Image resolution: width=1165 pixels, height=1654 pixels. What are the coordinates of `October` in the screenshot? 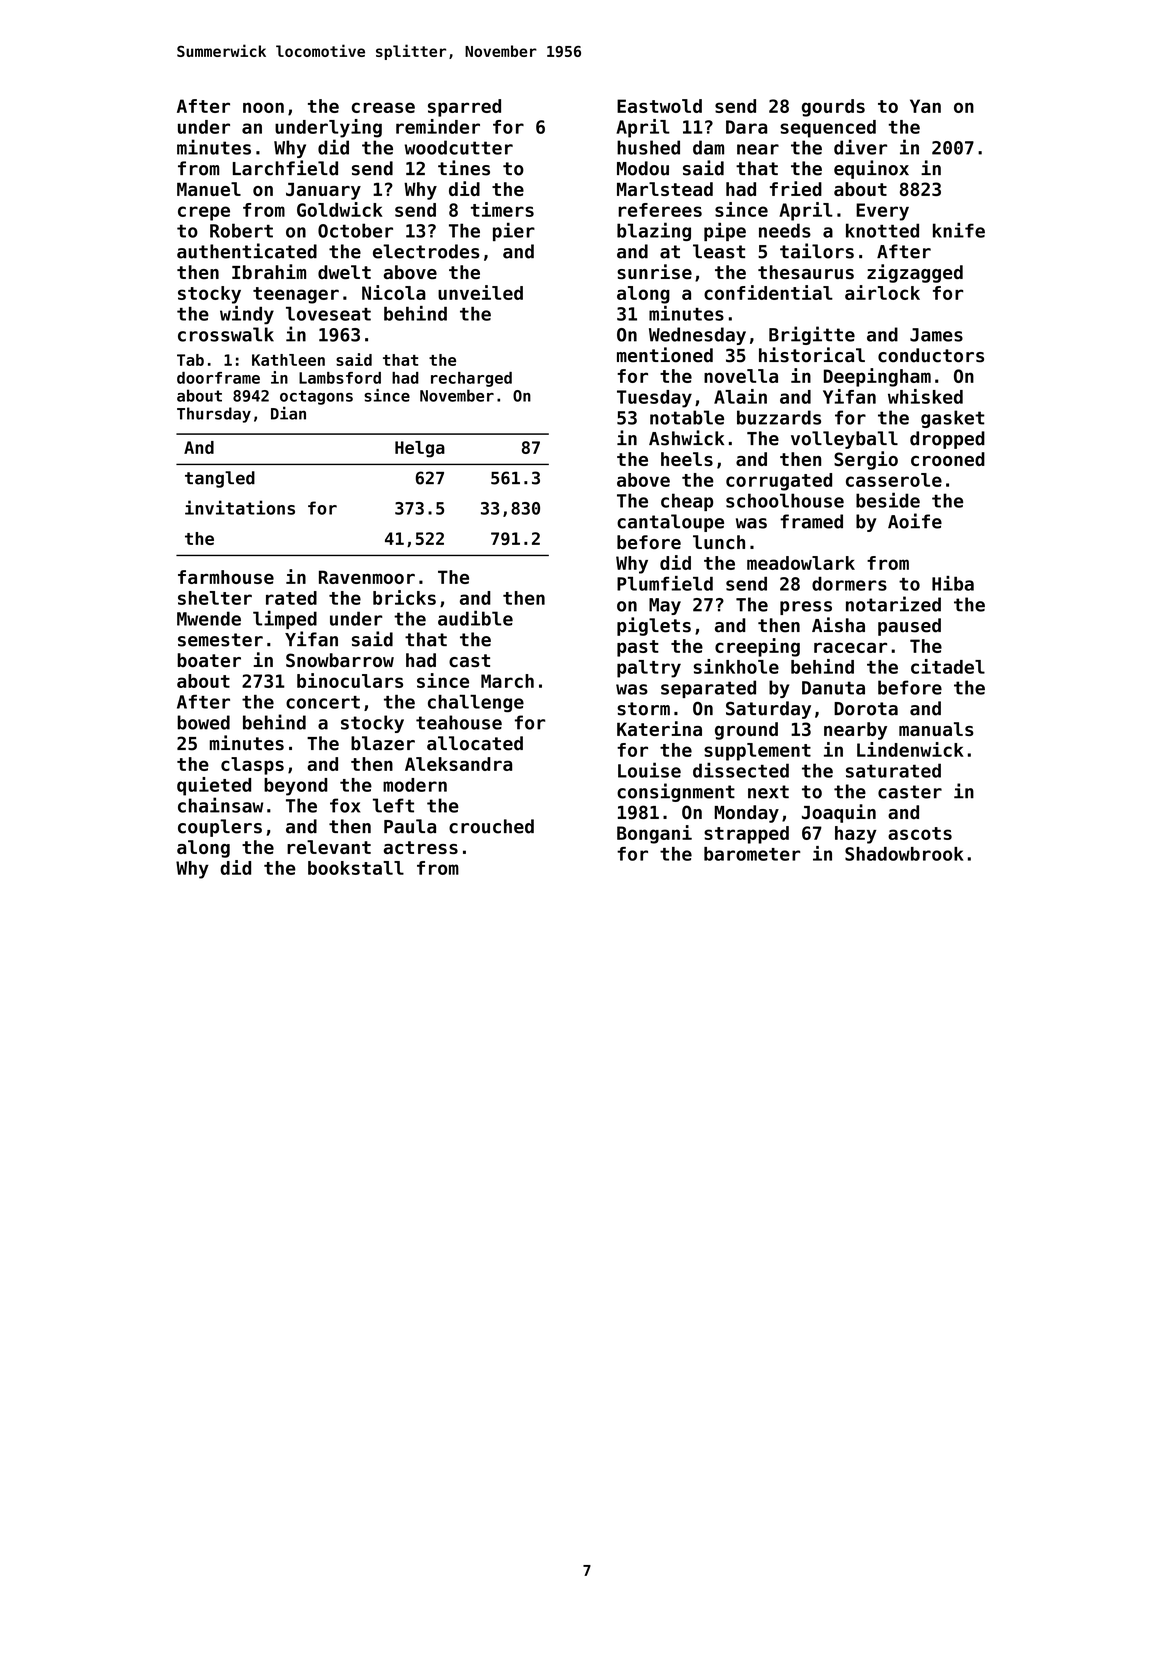 It's located at (355, 230).
